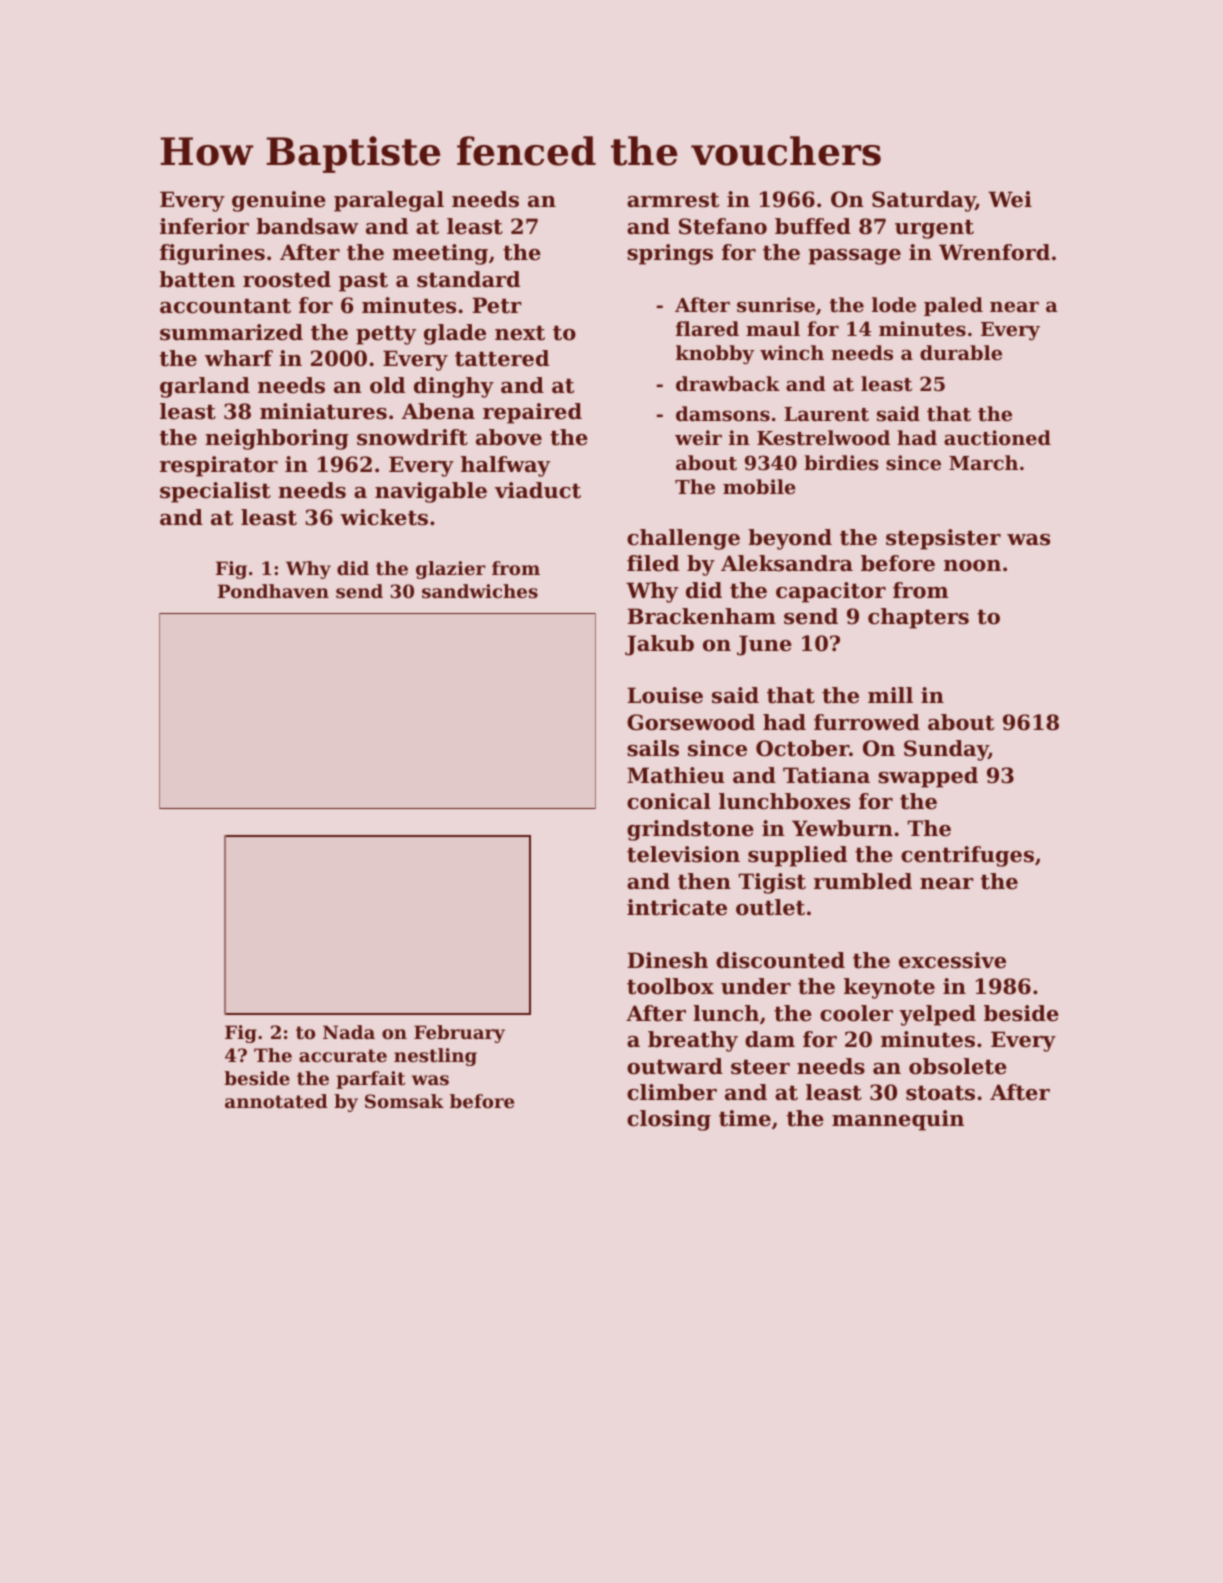  Describe the element at coordinates (997, 438) in the screenshot. I see `auctioned` at that location.
